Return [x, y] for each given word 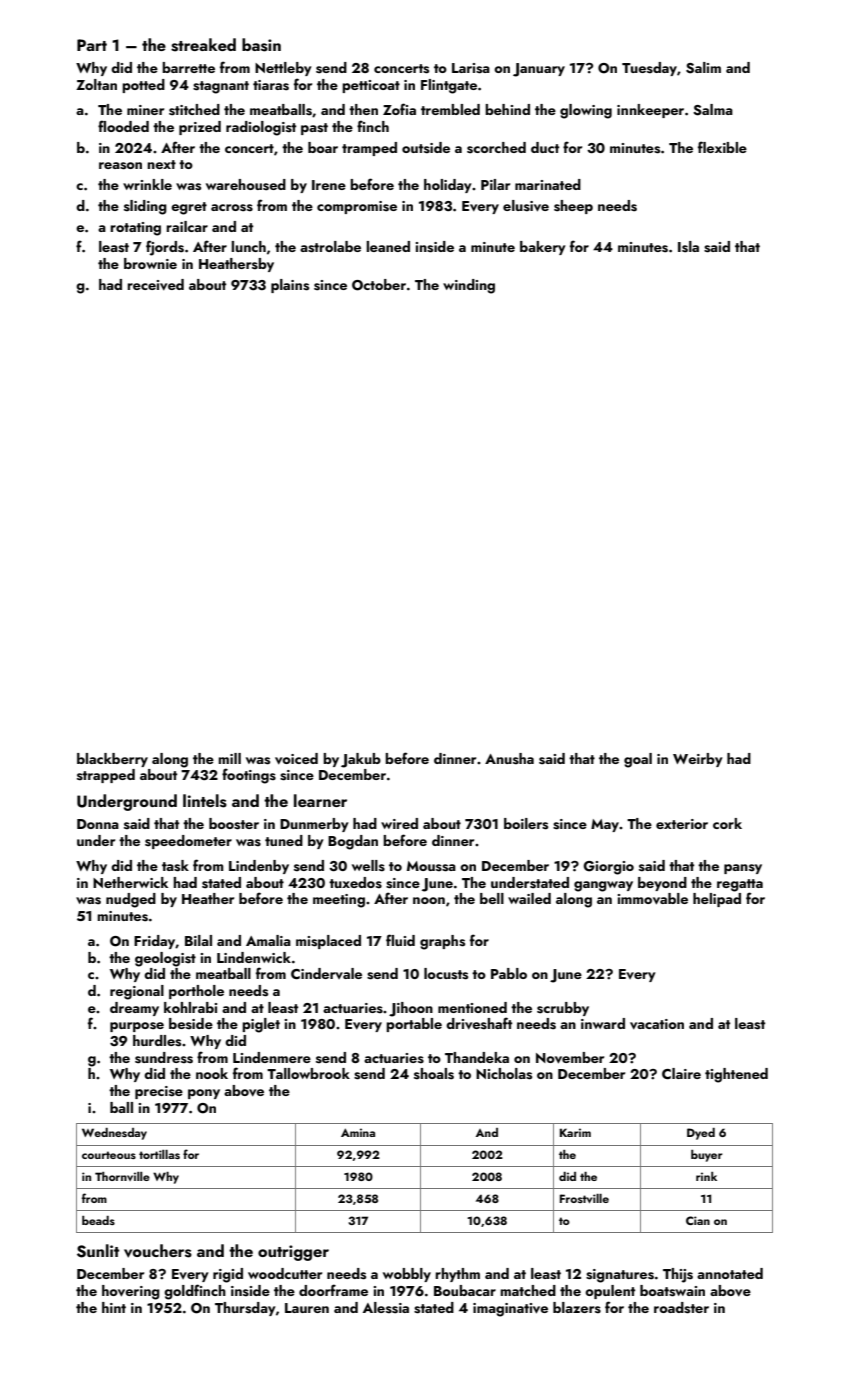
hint [114, 1307]
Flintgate [449, 86]
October [379, 285]
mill [229, 758]
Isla [688, 247]
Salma [713, 110]
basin [261, 45]
